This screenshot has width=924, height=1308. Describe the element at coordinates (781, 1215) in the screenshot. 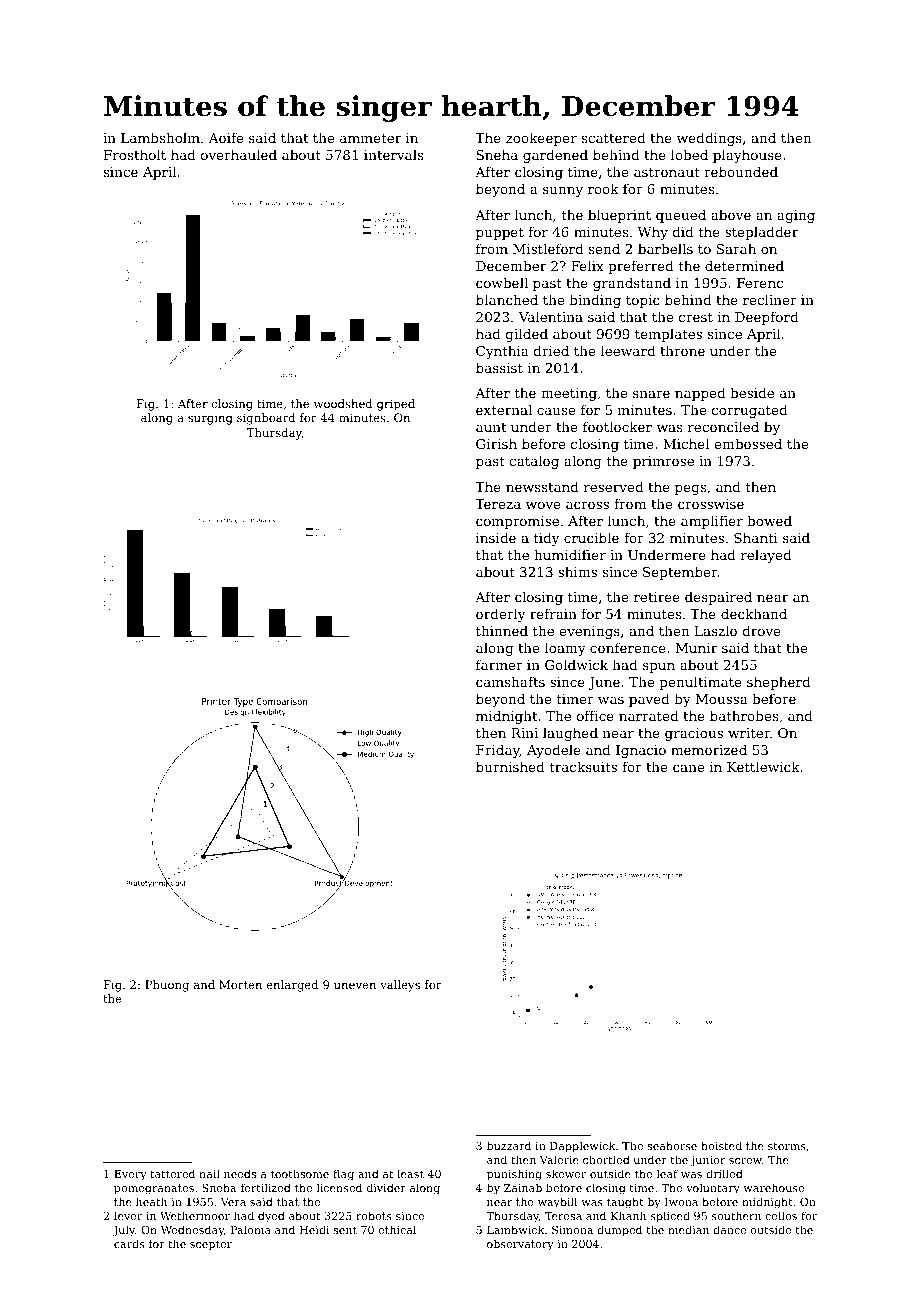

I see `cellos` at that location.
